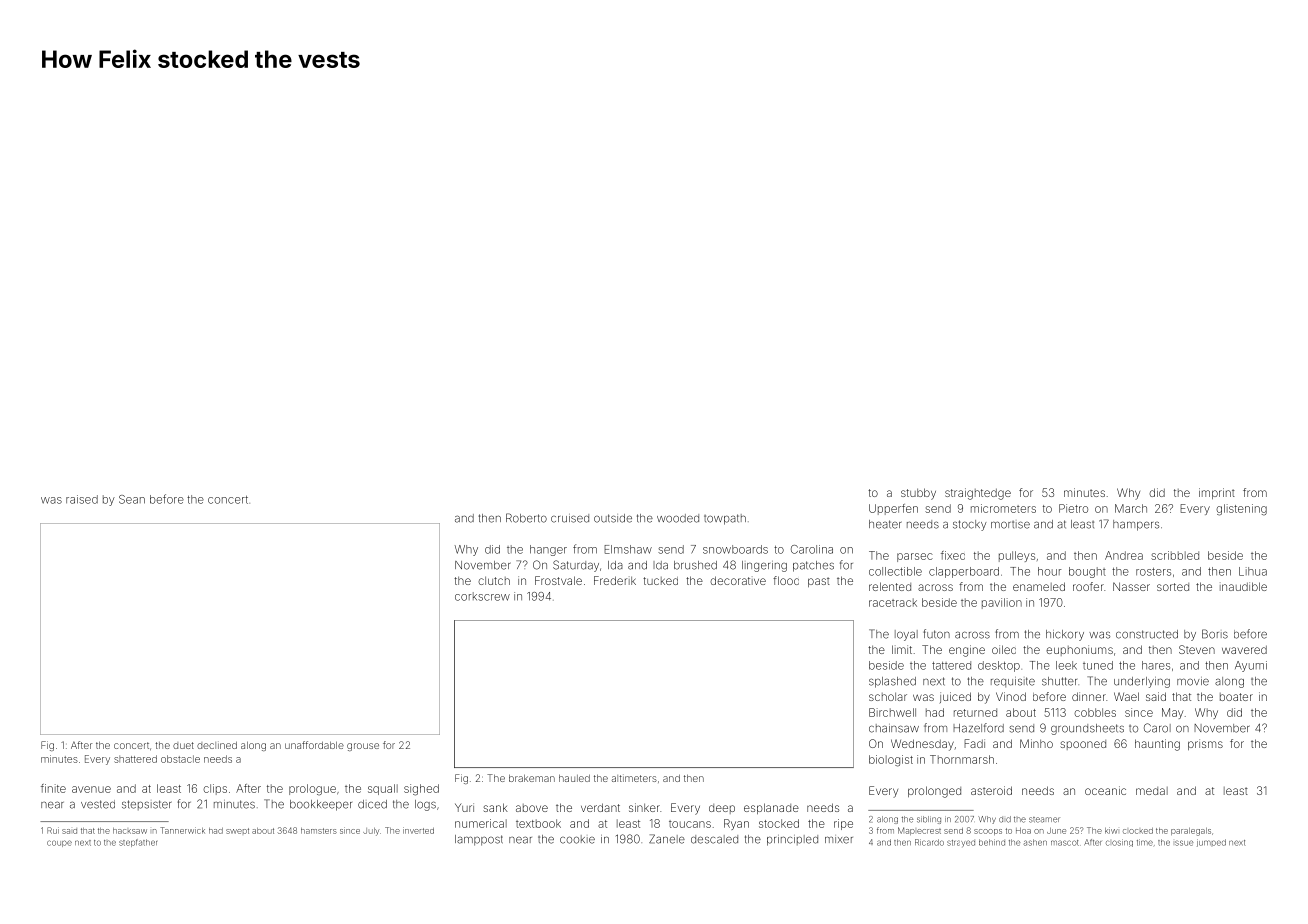 The image size is (1308, 924). I want to click on futon, so click(936, 634).
